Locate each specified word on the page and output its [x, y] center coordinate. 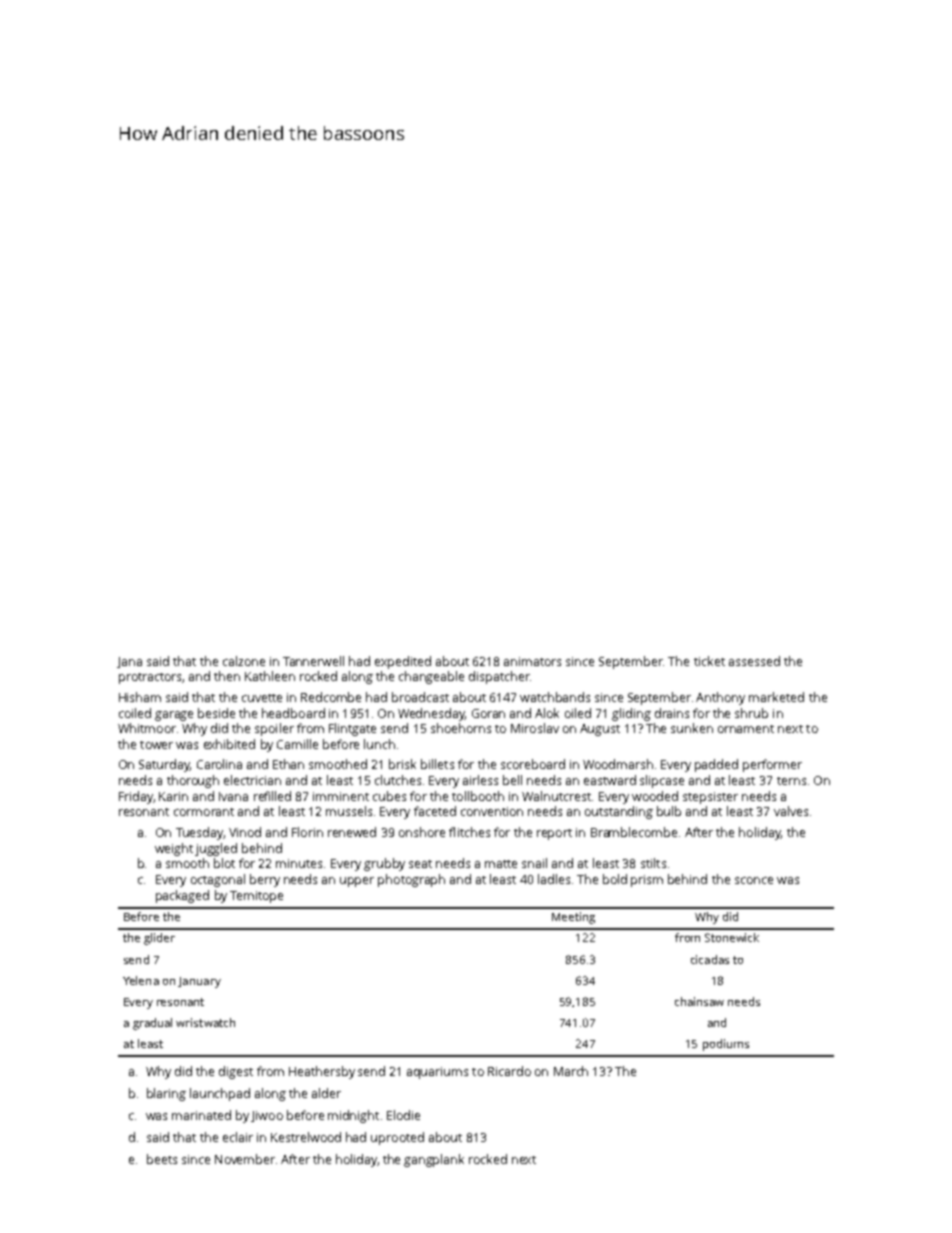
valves [791, 811]
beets [162, 1159]
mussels [349, 811]
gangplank [434, 1160]
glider [159, 939]
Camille [297, 744]
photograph [411, 880]
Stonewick [732, 937]
